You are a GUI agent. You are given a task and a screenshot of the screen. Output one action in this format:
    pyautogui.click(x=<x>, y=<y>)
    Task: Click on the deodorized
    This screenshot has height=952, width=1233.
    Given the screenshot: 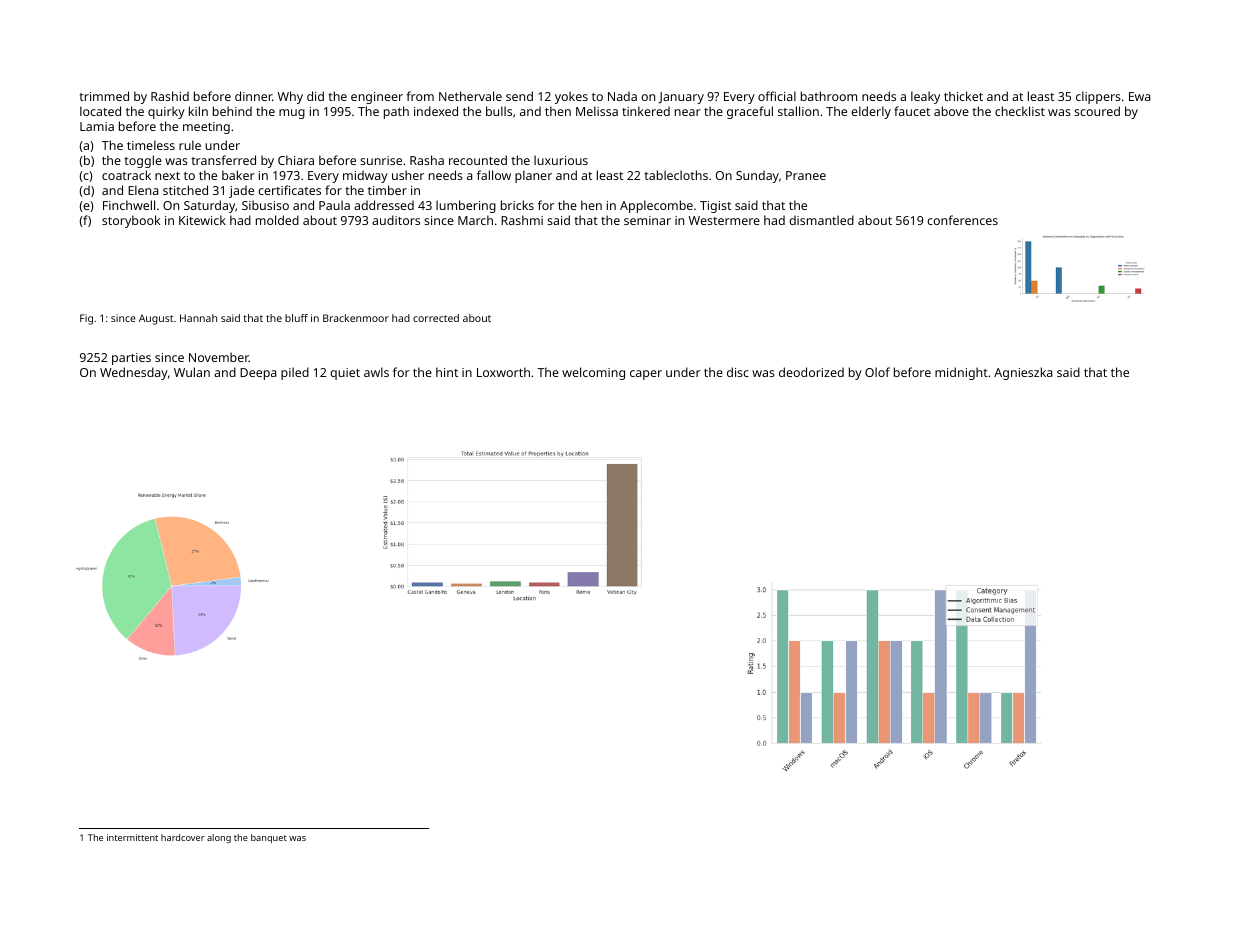 What is the action you would take?
    pyautogui.click(x=811, y=372)
